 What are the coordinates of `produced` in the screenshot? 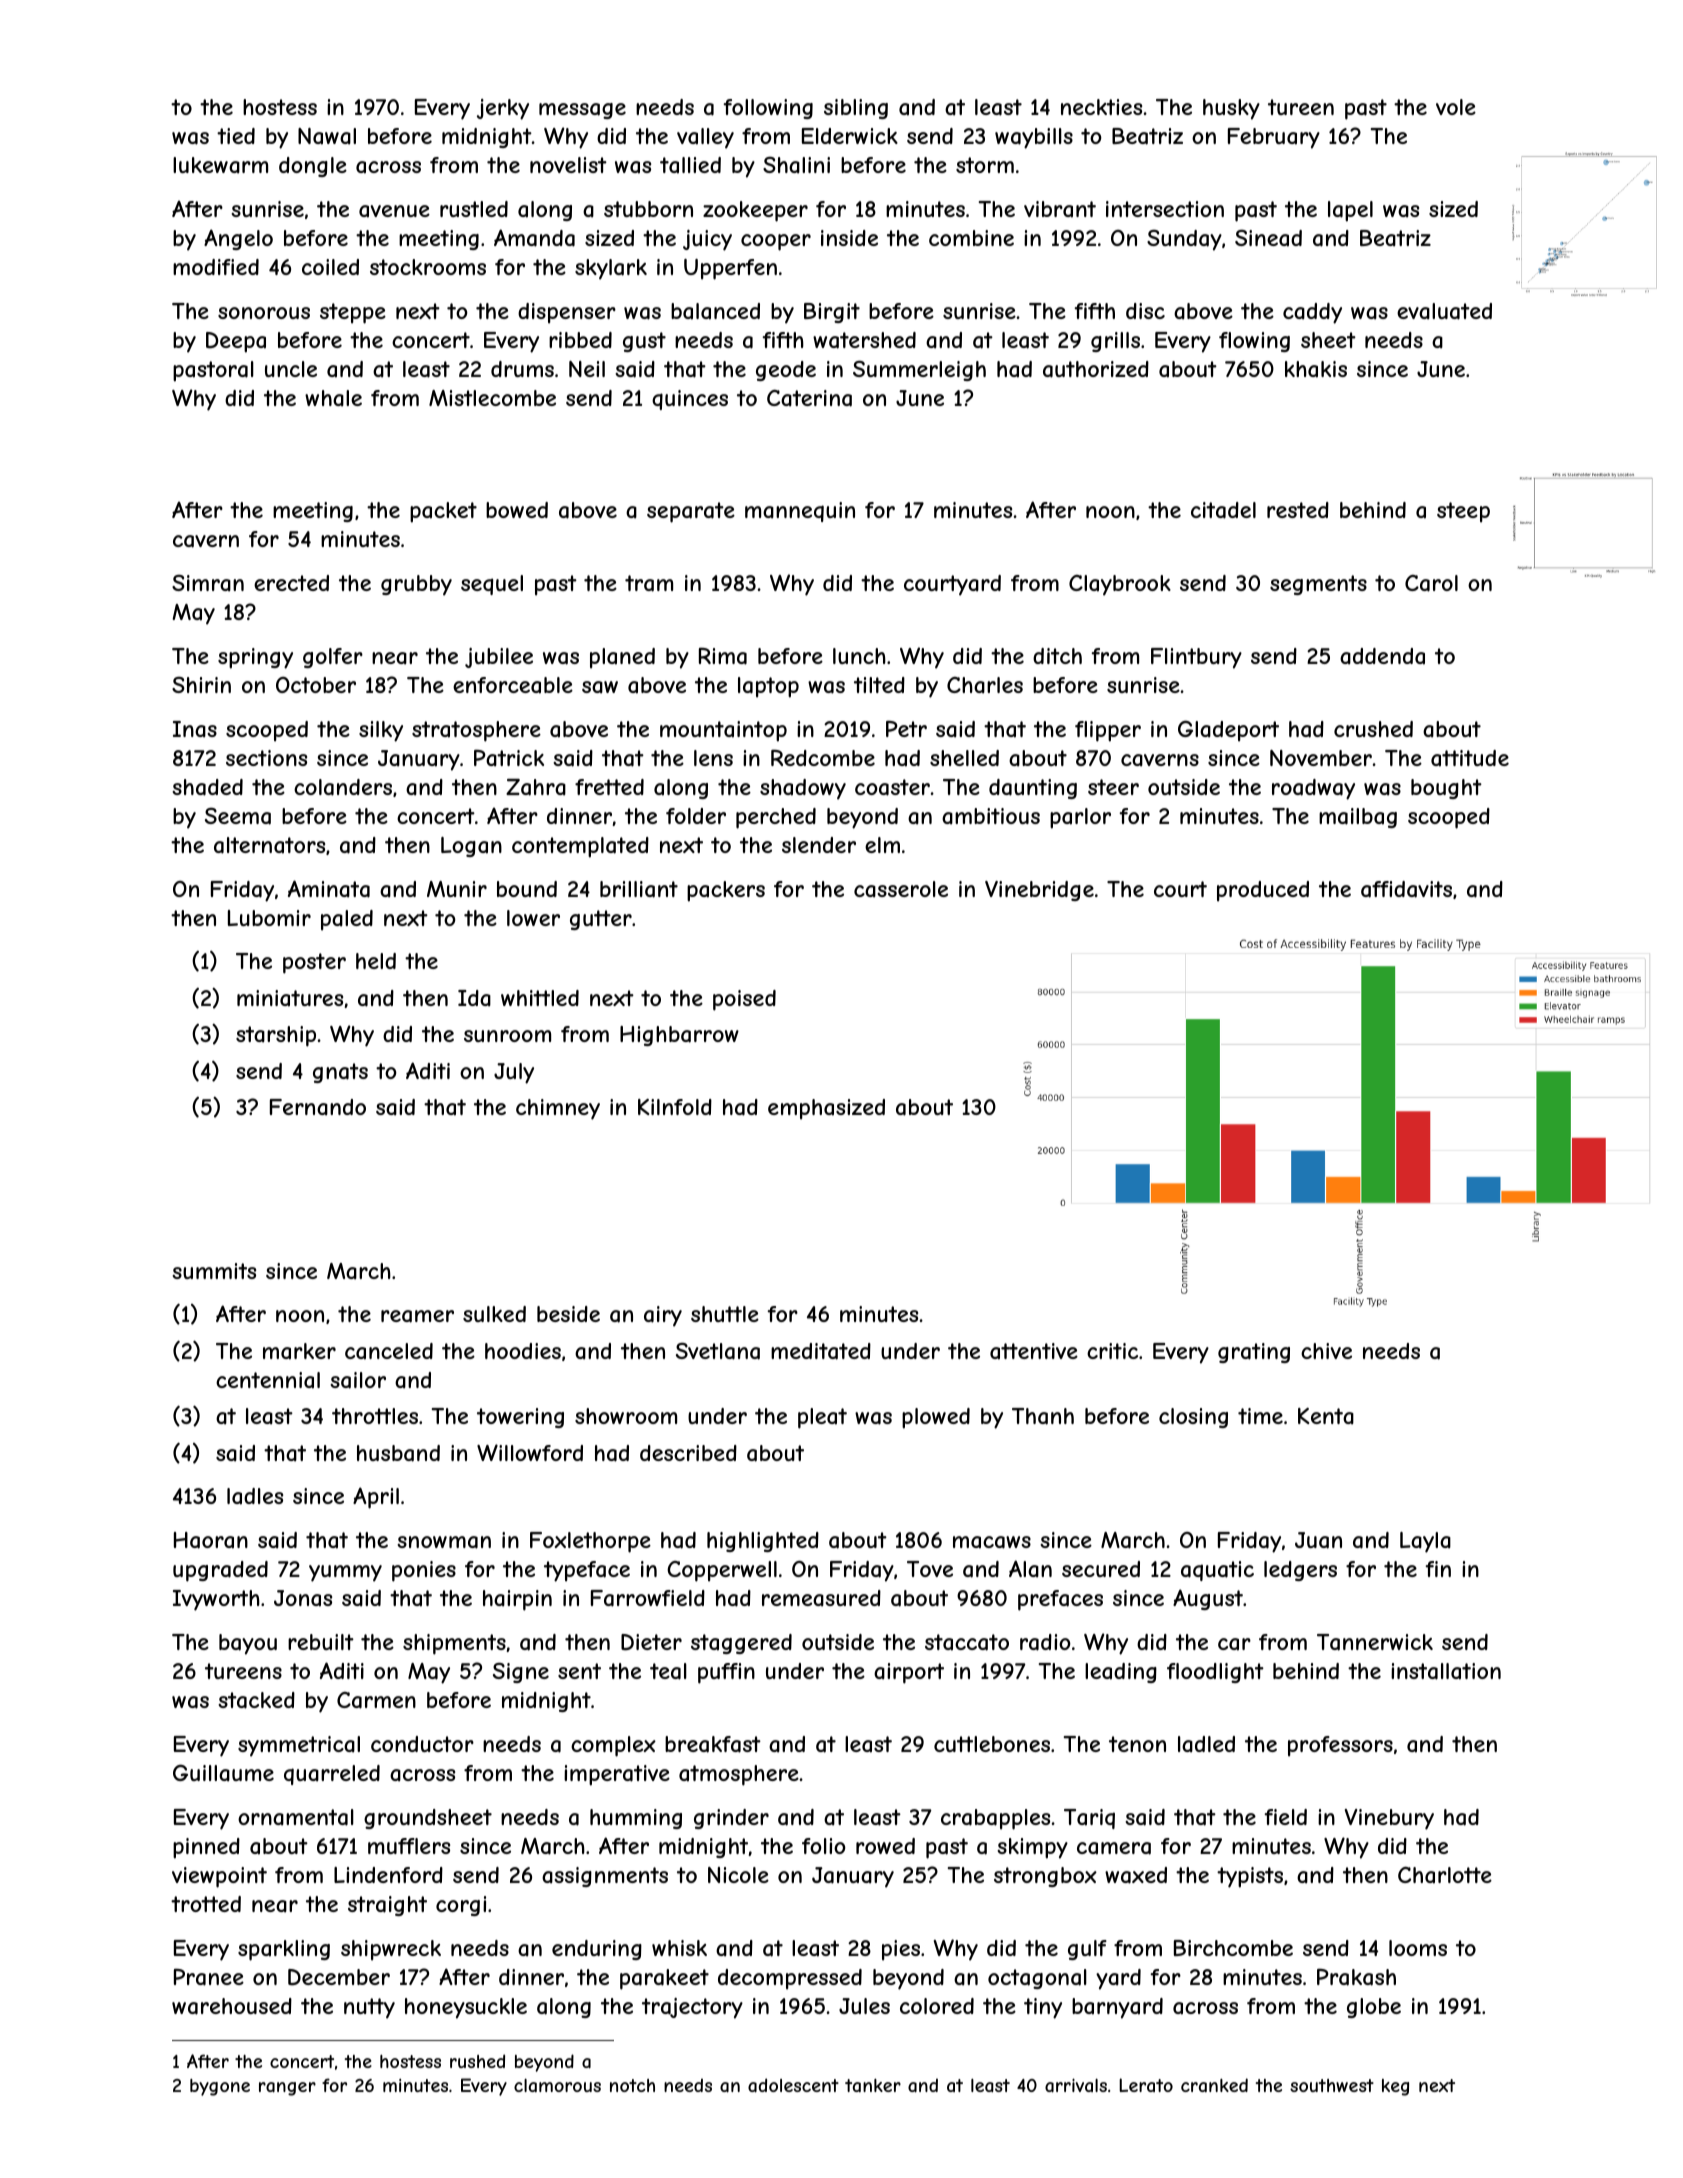 It's located at (1263, 891).
